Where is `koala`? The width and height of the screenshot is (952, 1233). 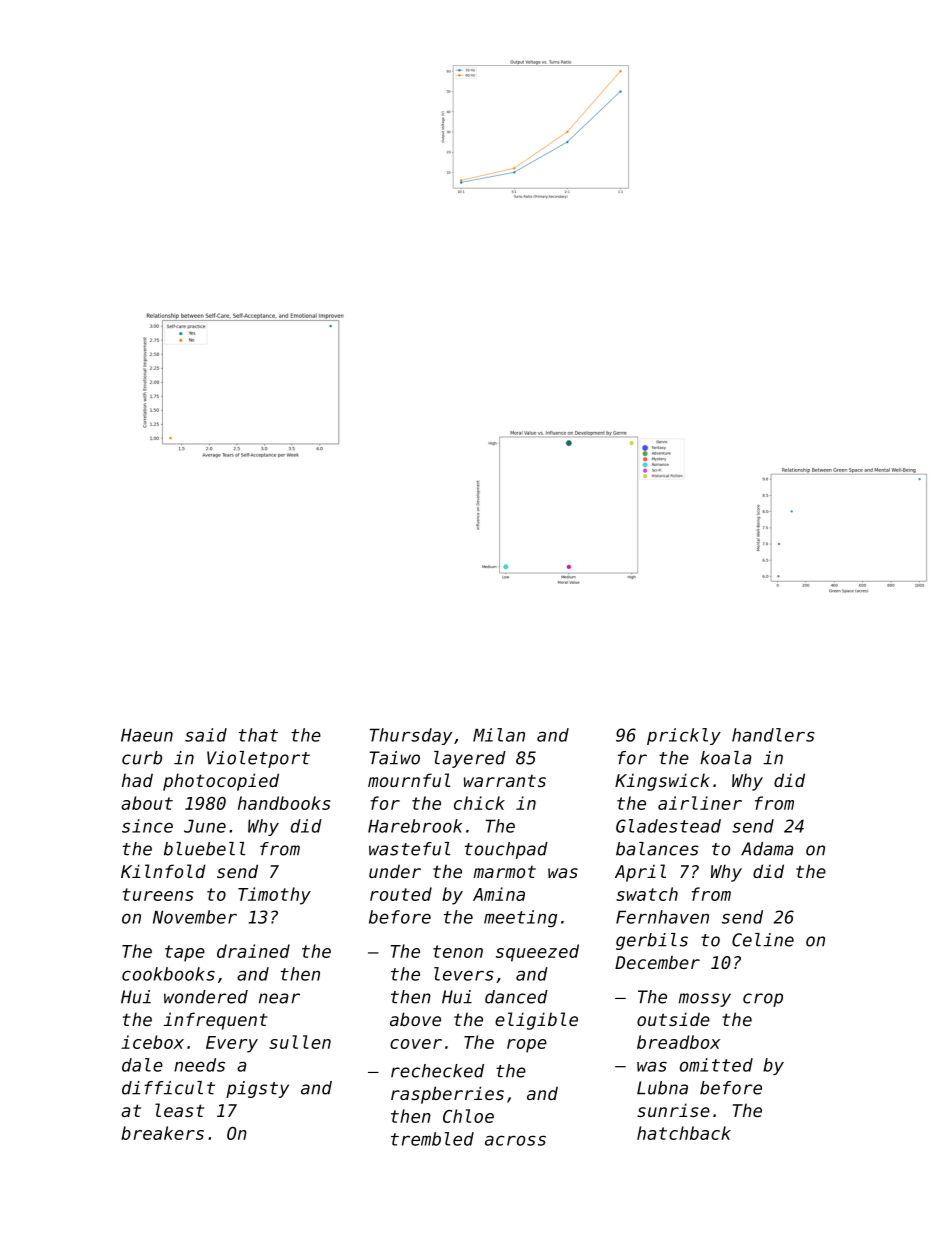
koala is located at coordinates (726, 758).
